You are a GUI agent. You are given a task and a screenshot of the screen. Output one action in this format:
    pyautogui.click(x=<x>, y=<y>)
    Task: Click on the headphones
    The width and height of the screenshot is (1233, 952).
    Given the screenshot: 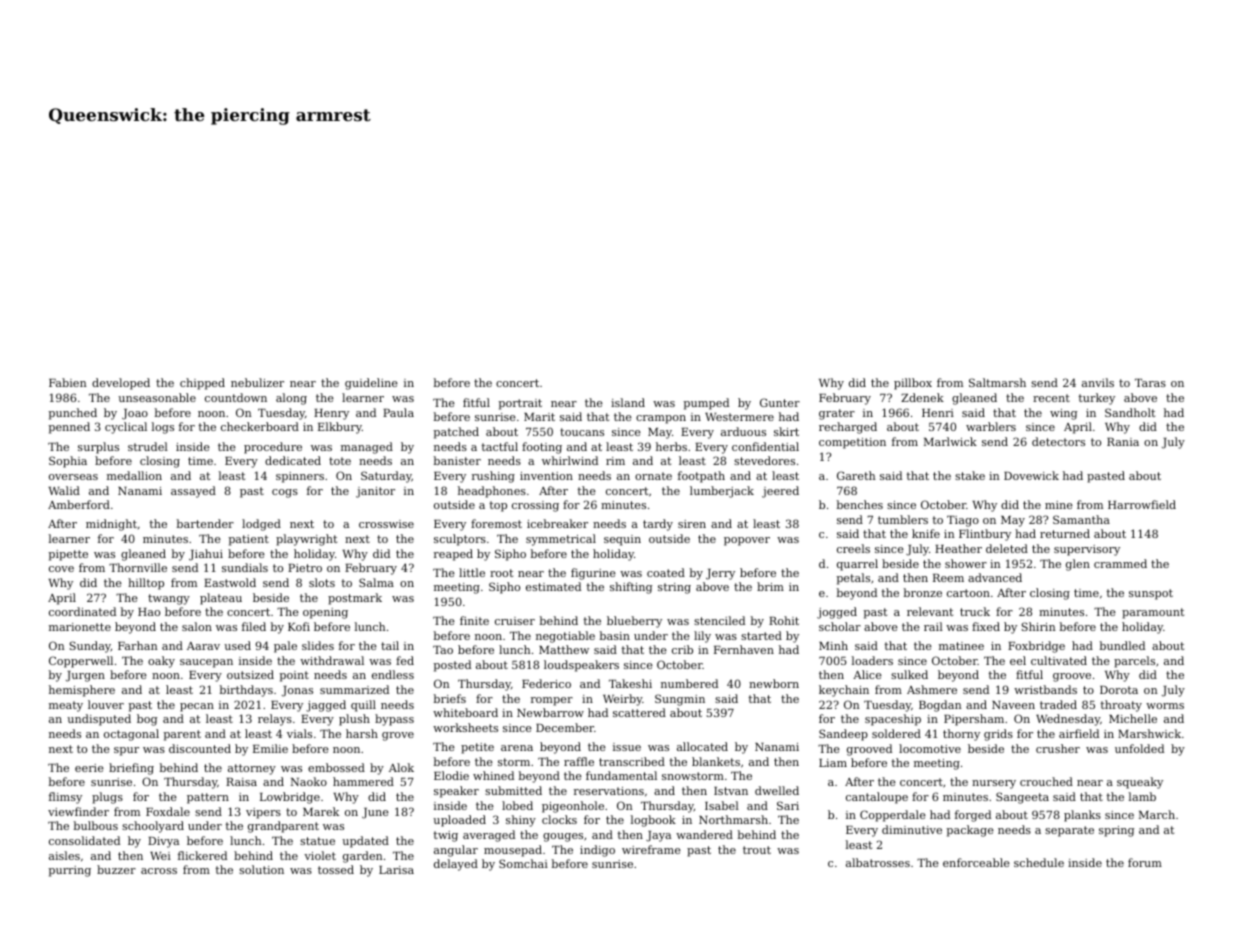 What is the action you would take?
    pyautogui.click(x=492, y=492)
